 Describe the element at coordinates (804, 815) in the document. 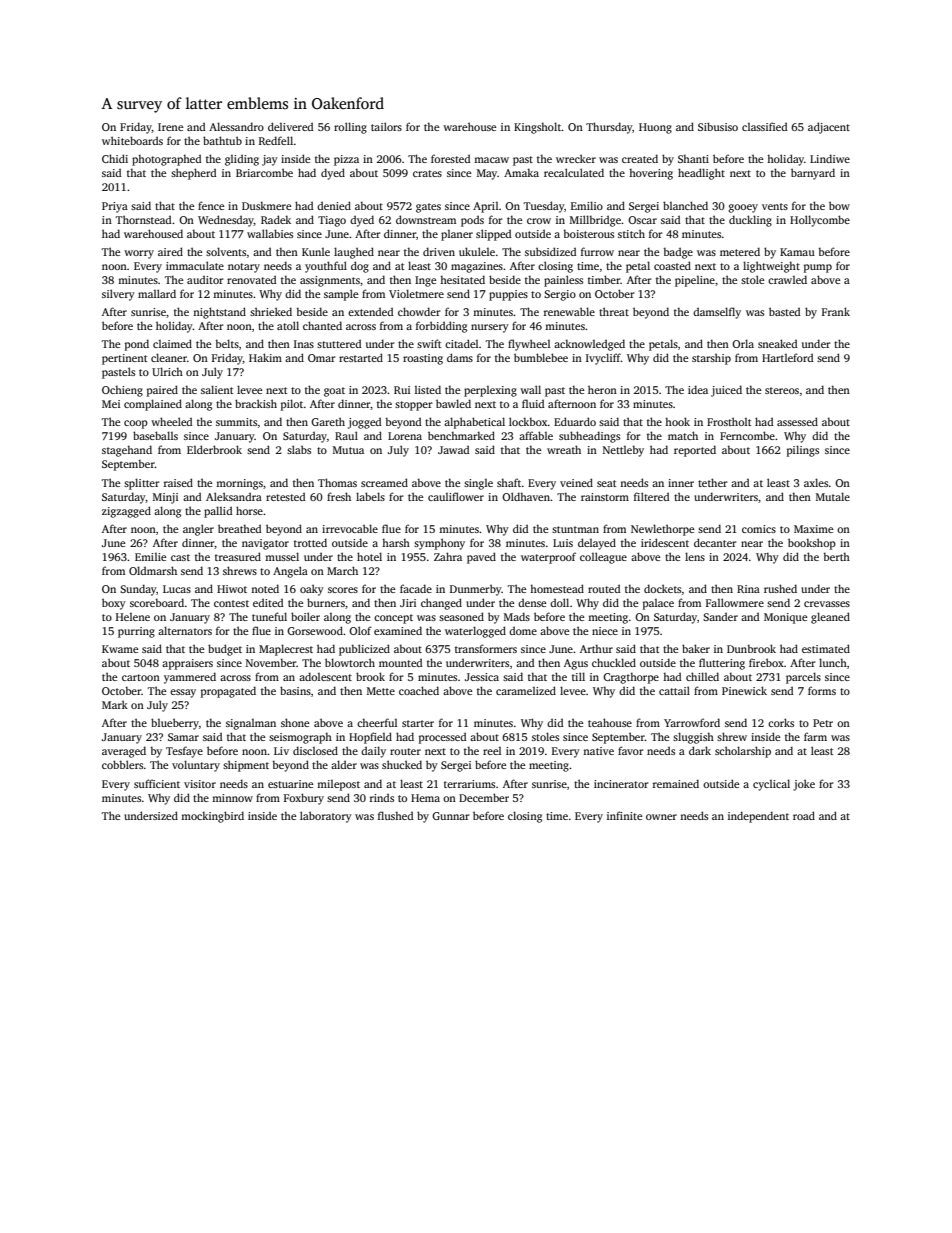

I see `road` at that location.
